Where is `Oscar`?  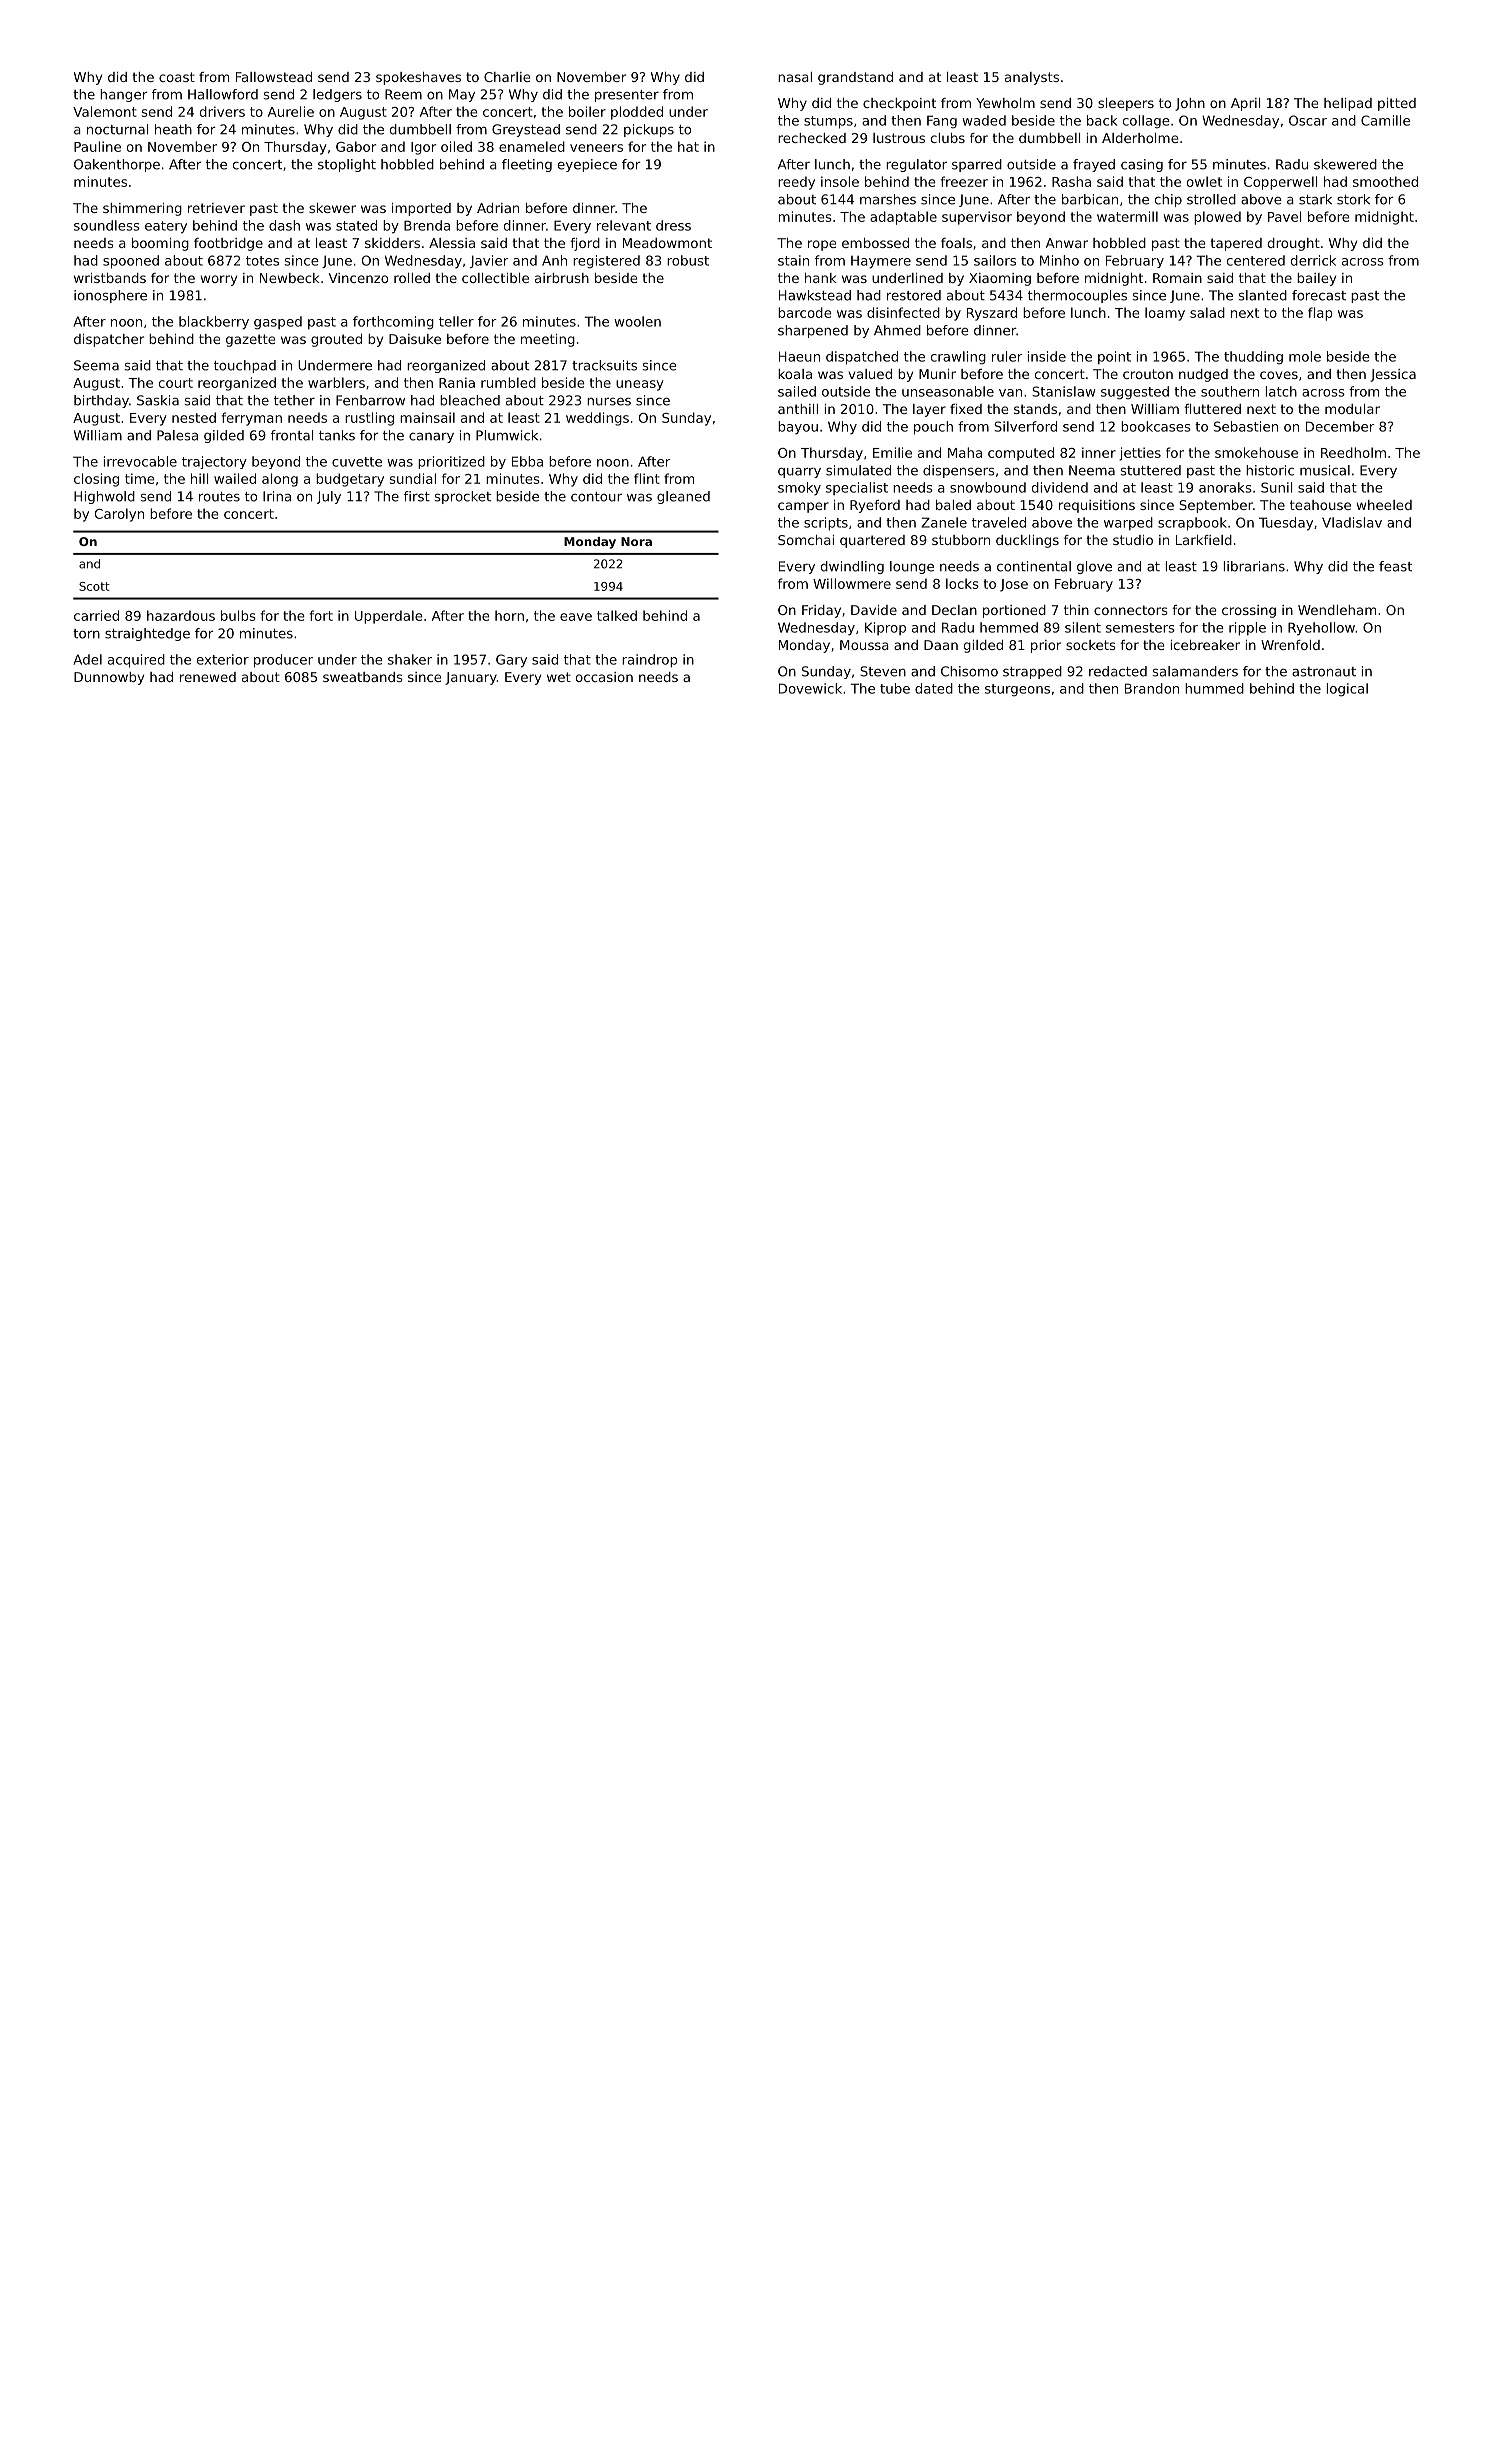 Oscar is located at coordinates (1308, 120).
